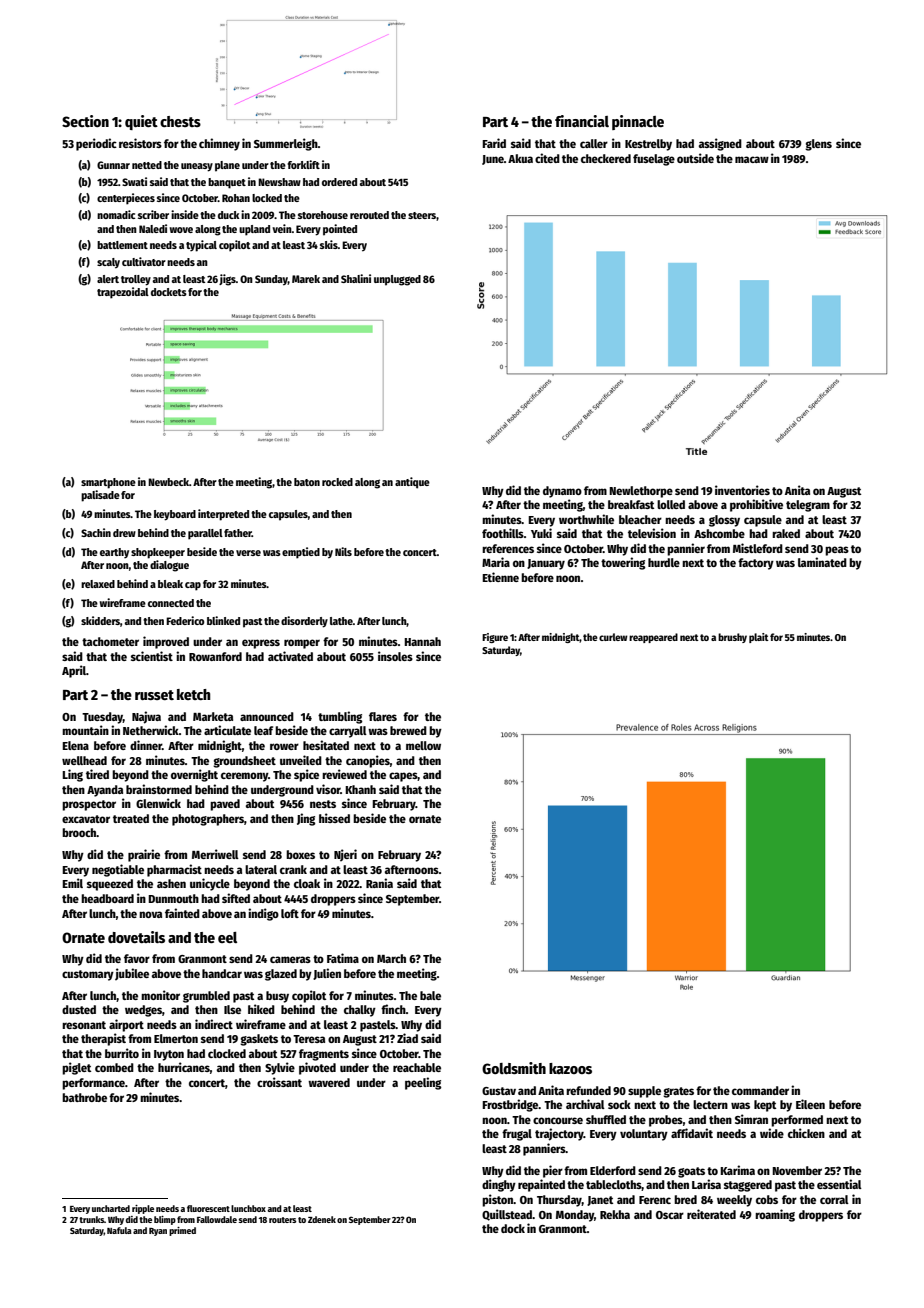 The image size is (924, 1308). Describe the element at coordinates (182, 1231) in the screenshot. I see `primed` at that location.
